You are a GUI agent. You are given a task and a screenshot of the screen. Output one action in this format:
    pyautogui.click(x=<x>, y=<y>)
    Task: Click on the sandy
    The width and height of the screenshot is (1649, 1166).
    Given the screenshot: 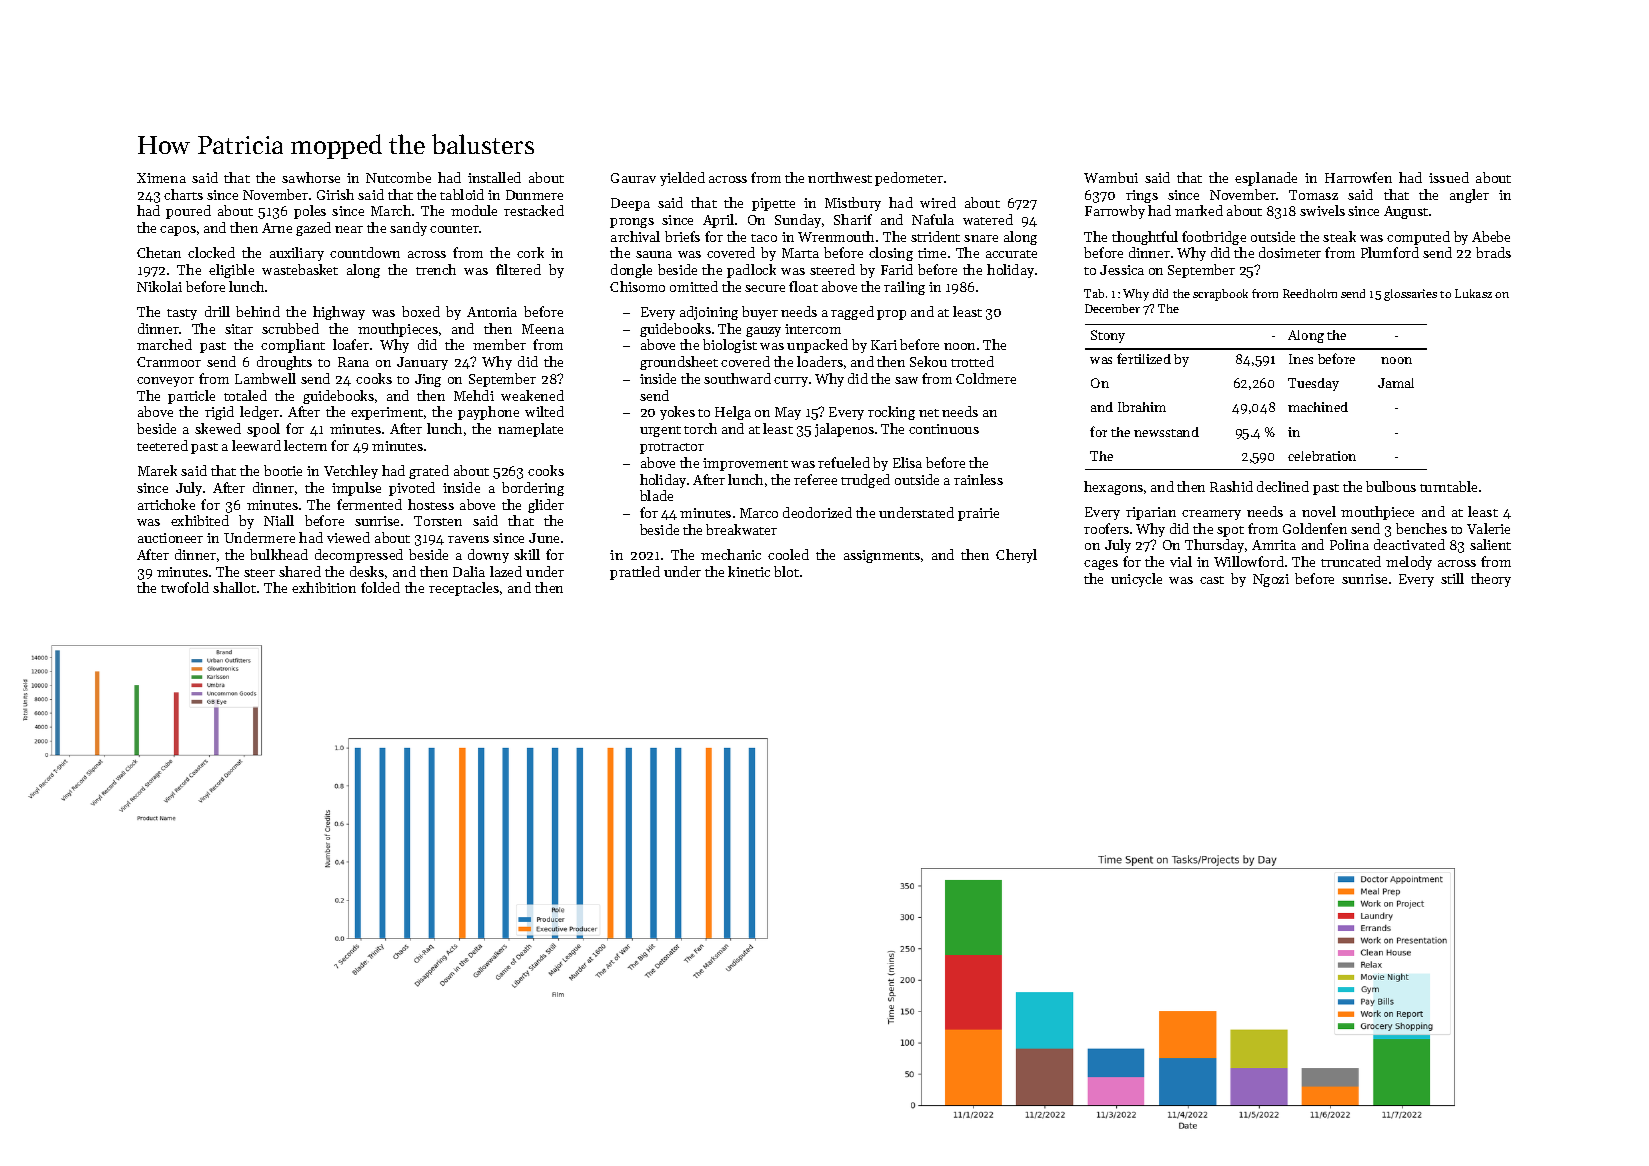 What is the action you would take?
    pyautogui.click(x=408, y=229)
